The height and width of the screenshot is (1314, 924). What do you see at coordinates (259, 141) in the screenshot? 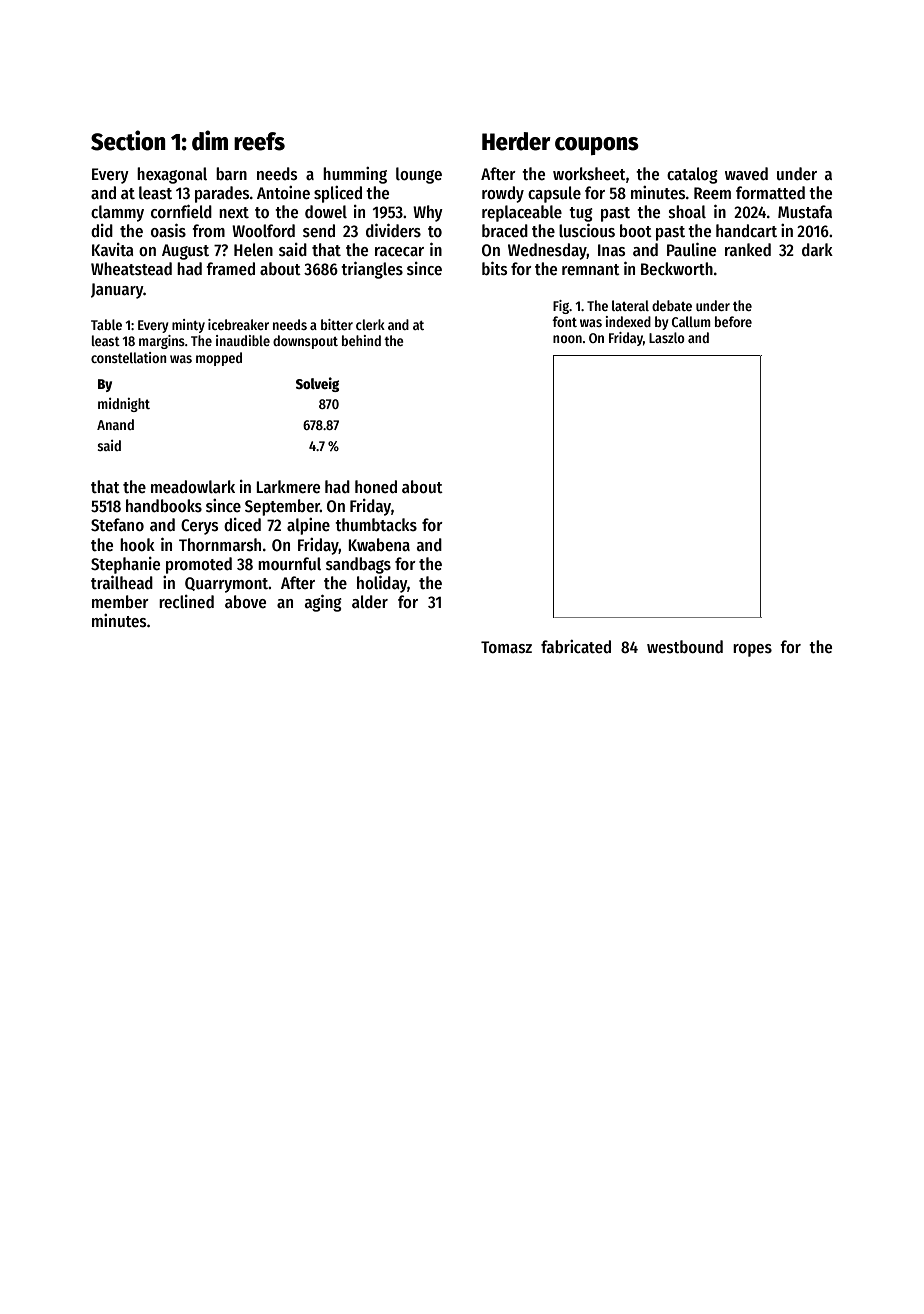
I see `reefs` at bounding box center [259, 141].
